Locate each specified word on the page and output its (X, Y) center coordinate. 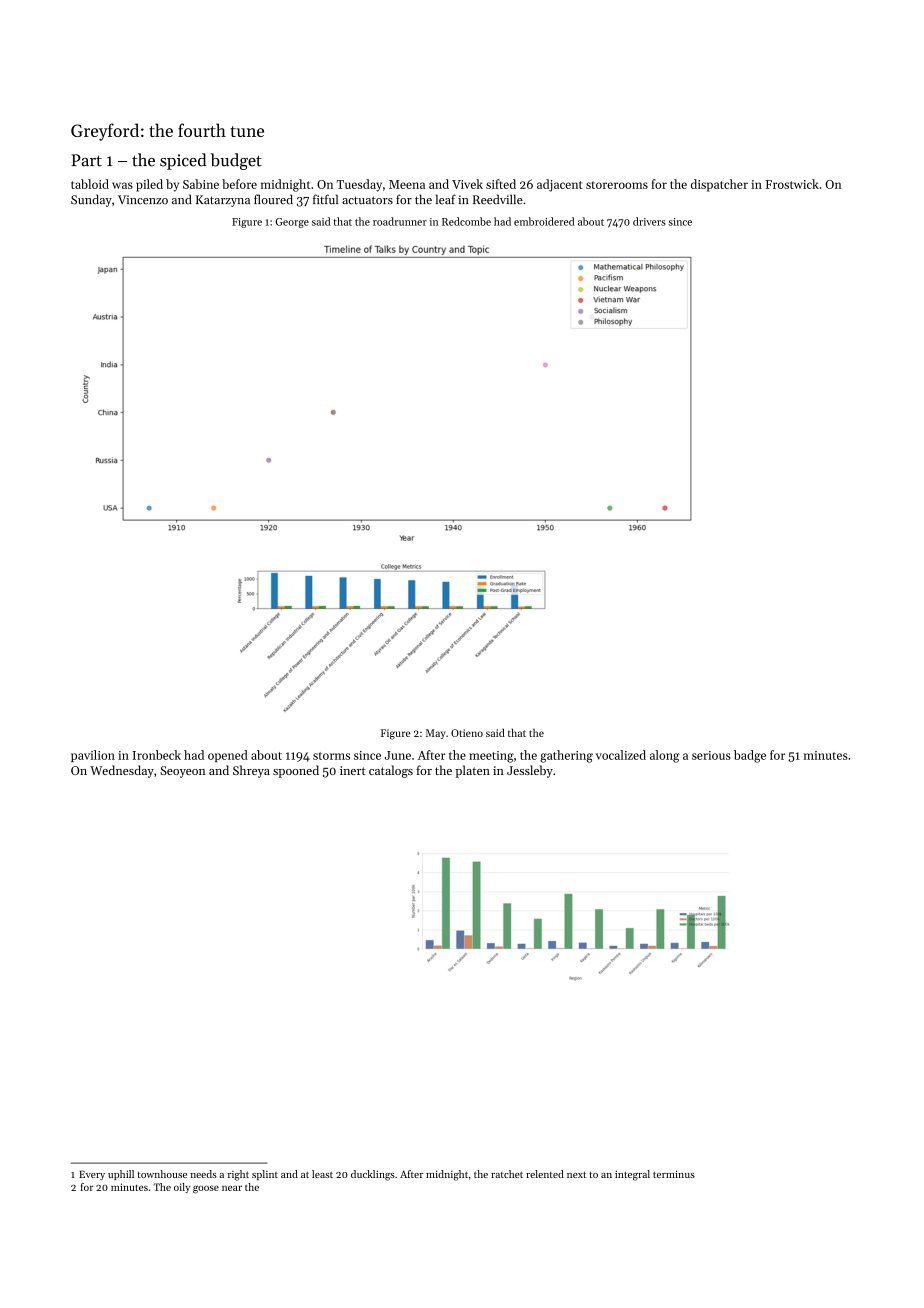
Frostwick (792, 184)
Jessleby (530, 771)
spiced (183, 161)
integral (632, 1175)
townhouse (162, 1174)
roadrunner (400, 221)
